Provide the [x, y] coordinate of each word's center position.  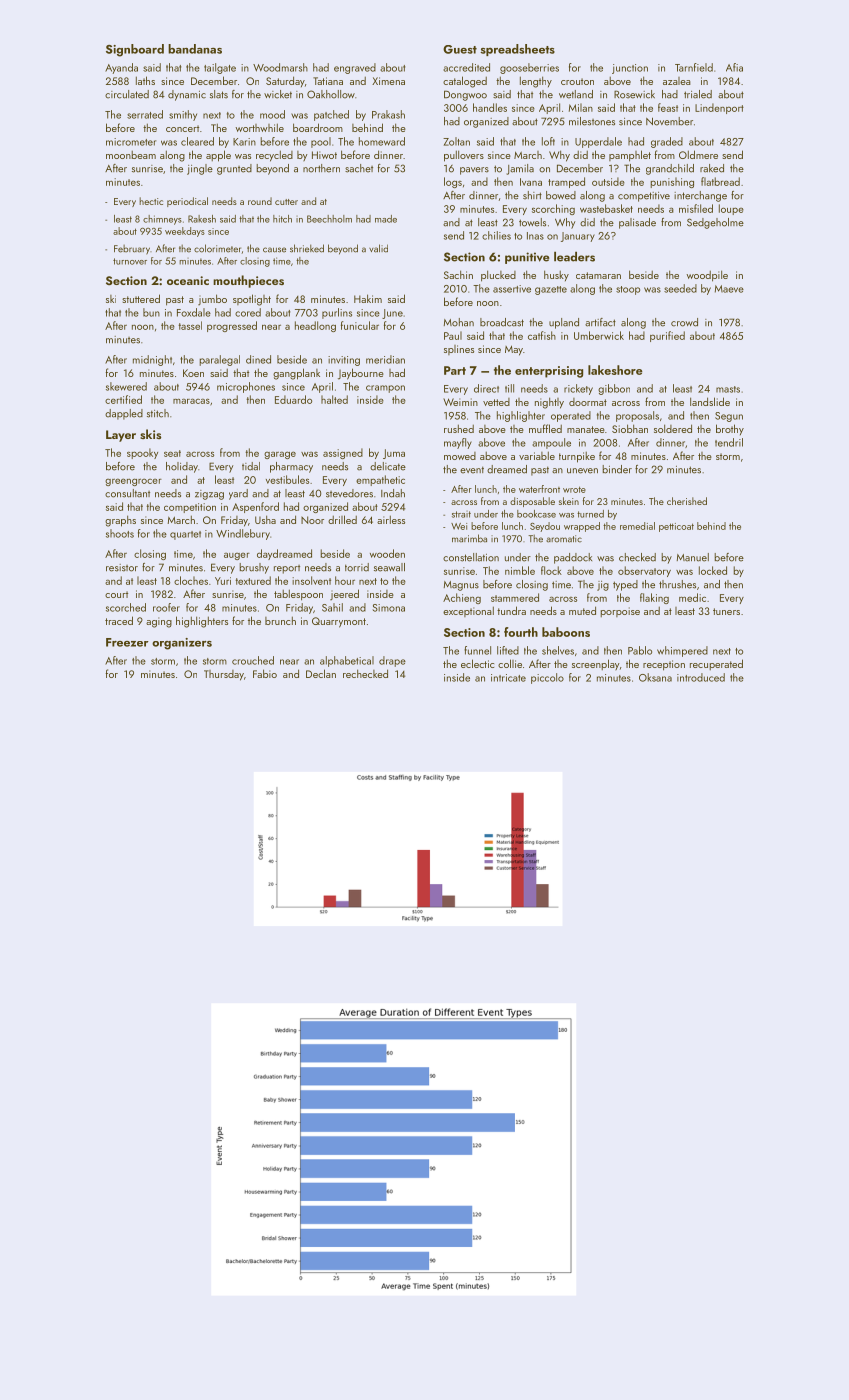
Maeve [729, 289]
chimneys [162, 220]
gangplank [296, 374]
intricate [508, 678]
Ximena [388, 81]
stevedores [349, 493]
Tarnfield [694, 67]
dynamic [187, 95]
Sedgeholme [715, 223]
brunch [280, 620]
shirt [532, 195]
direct [486, 388]
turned [590, 514]
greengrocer [133, 482]
